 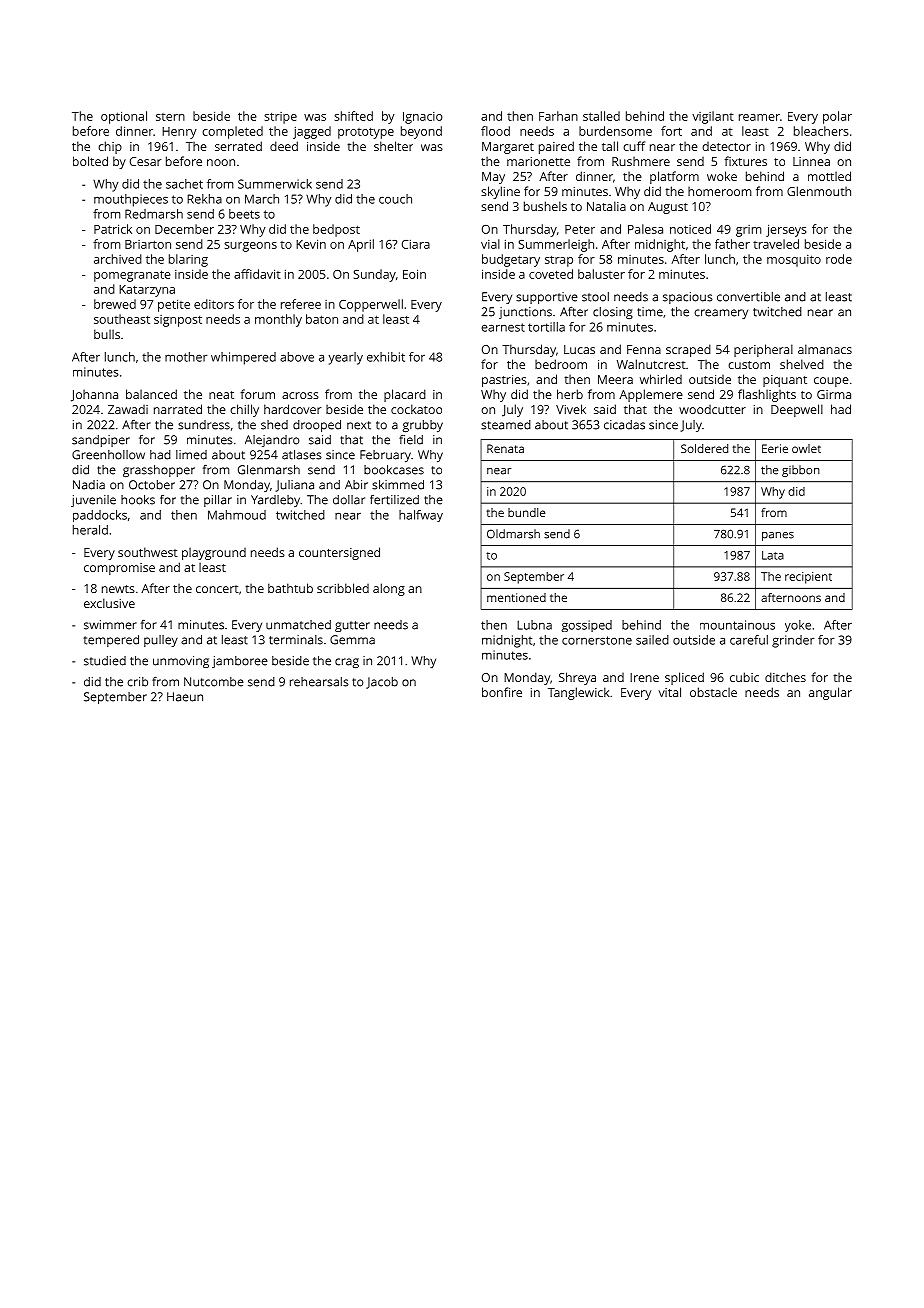 What do you see at coordinates (502, 692) in the screenshot?
I see `bonfire` at bounding box center [502, 692].
